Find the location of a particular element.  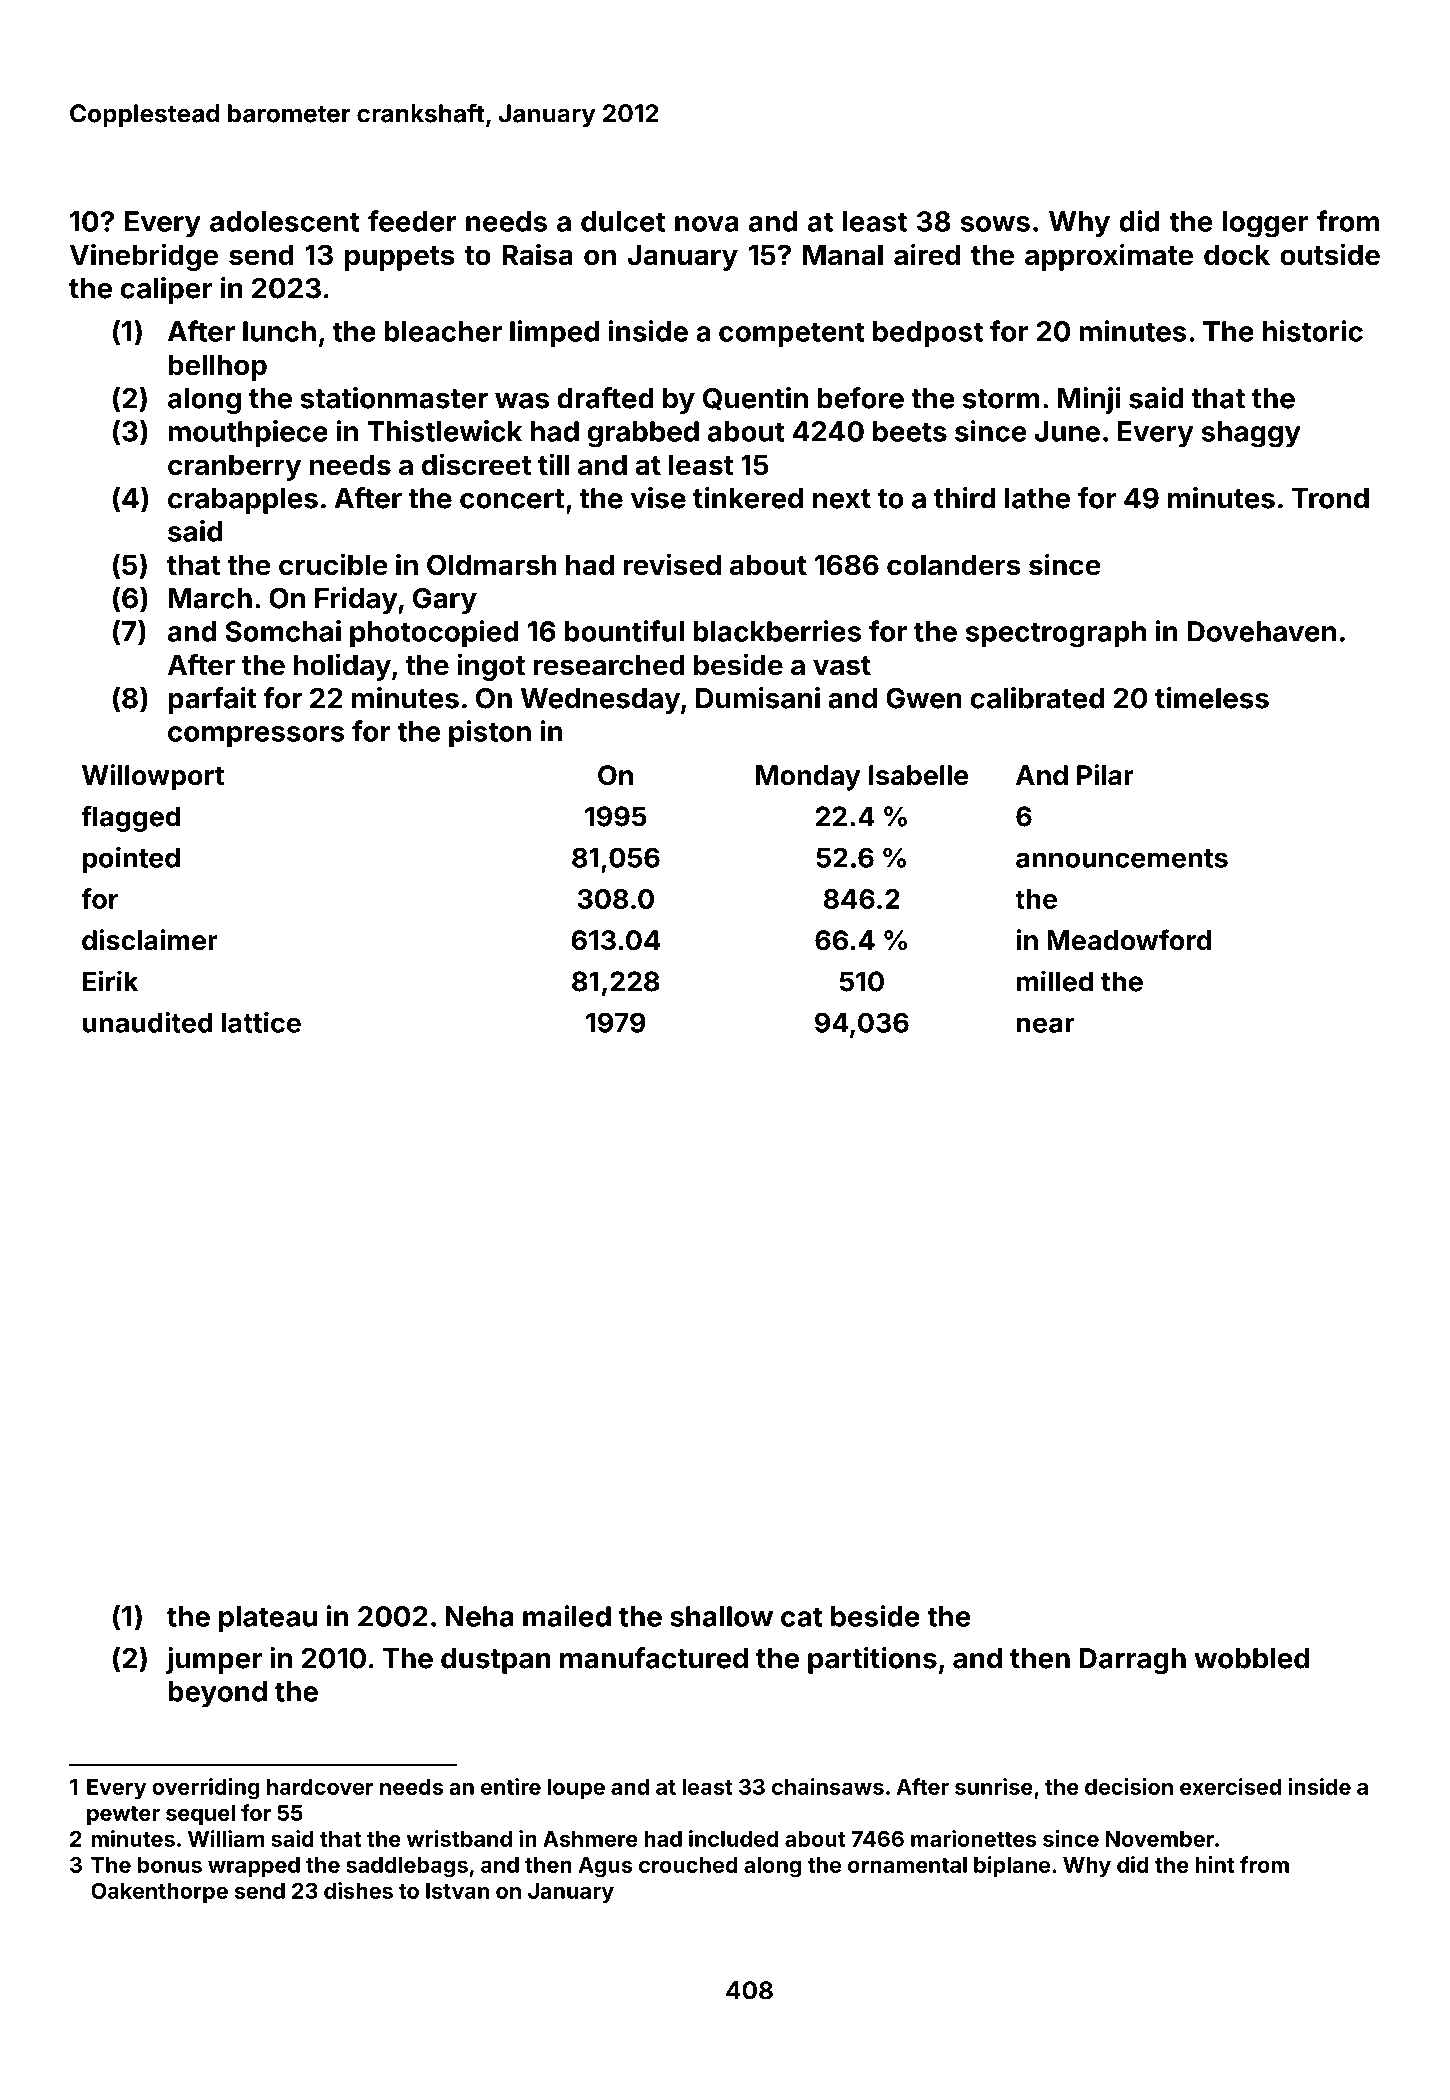

near is located at coordinates (1046, 1025).
